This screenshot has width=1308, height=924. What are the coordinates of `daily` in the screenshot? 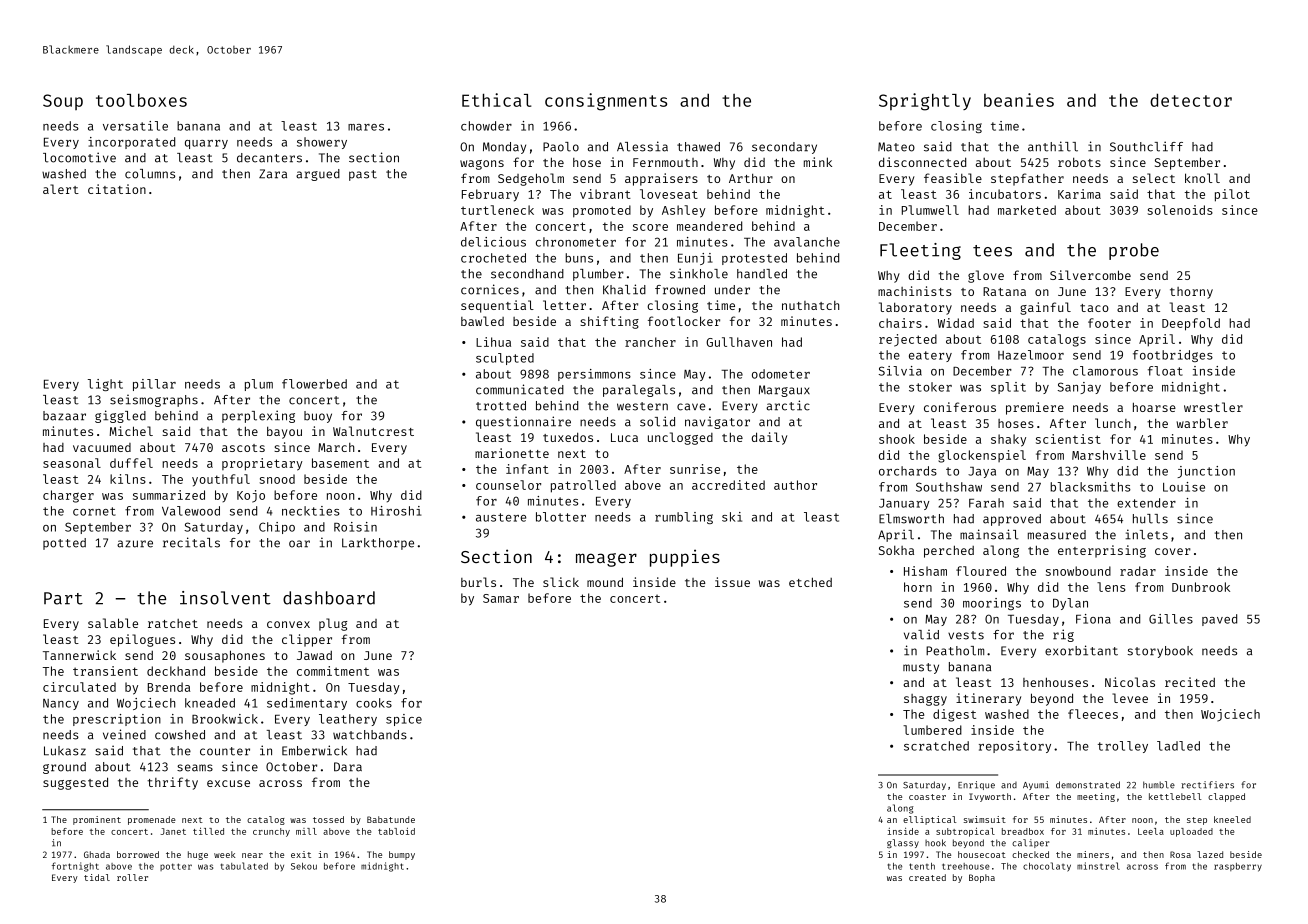 It's located at (769, 438).
